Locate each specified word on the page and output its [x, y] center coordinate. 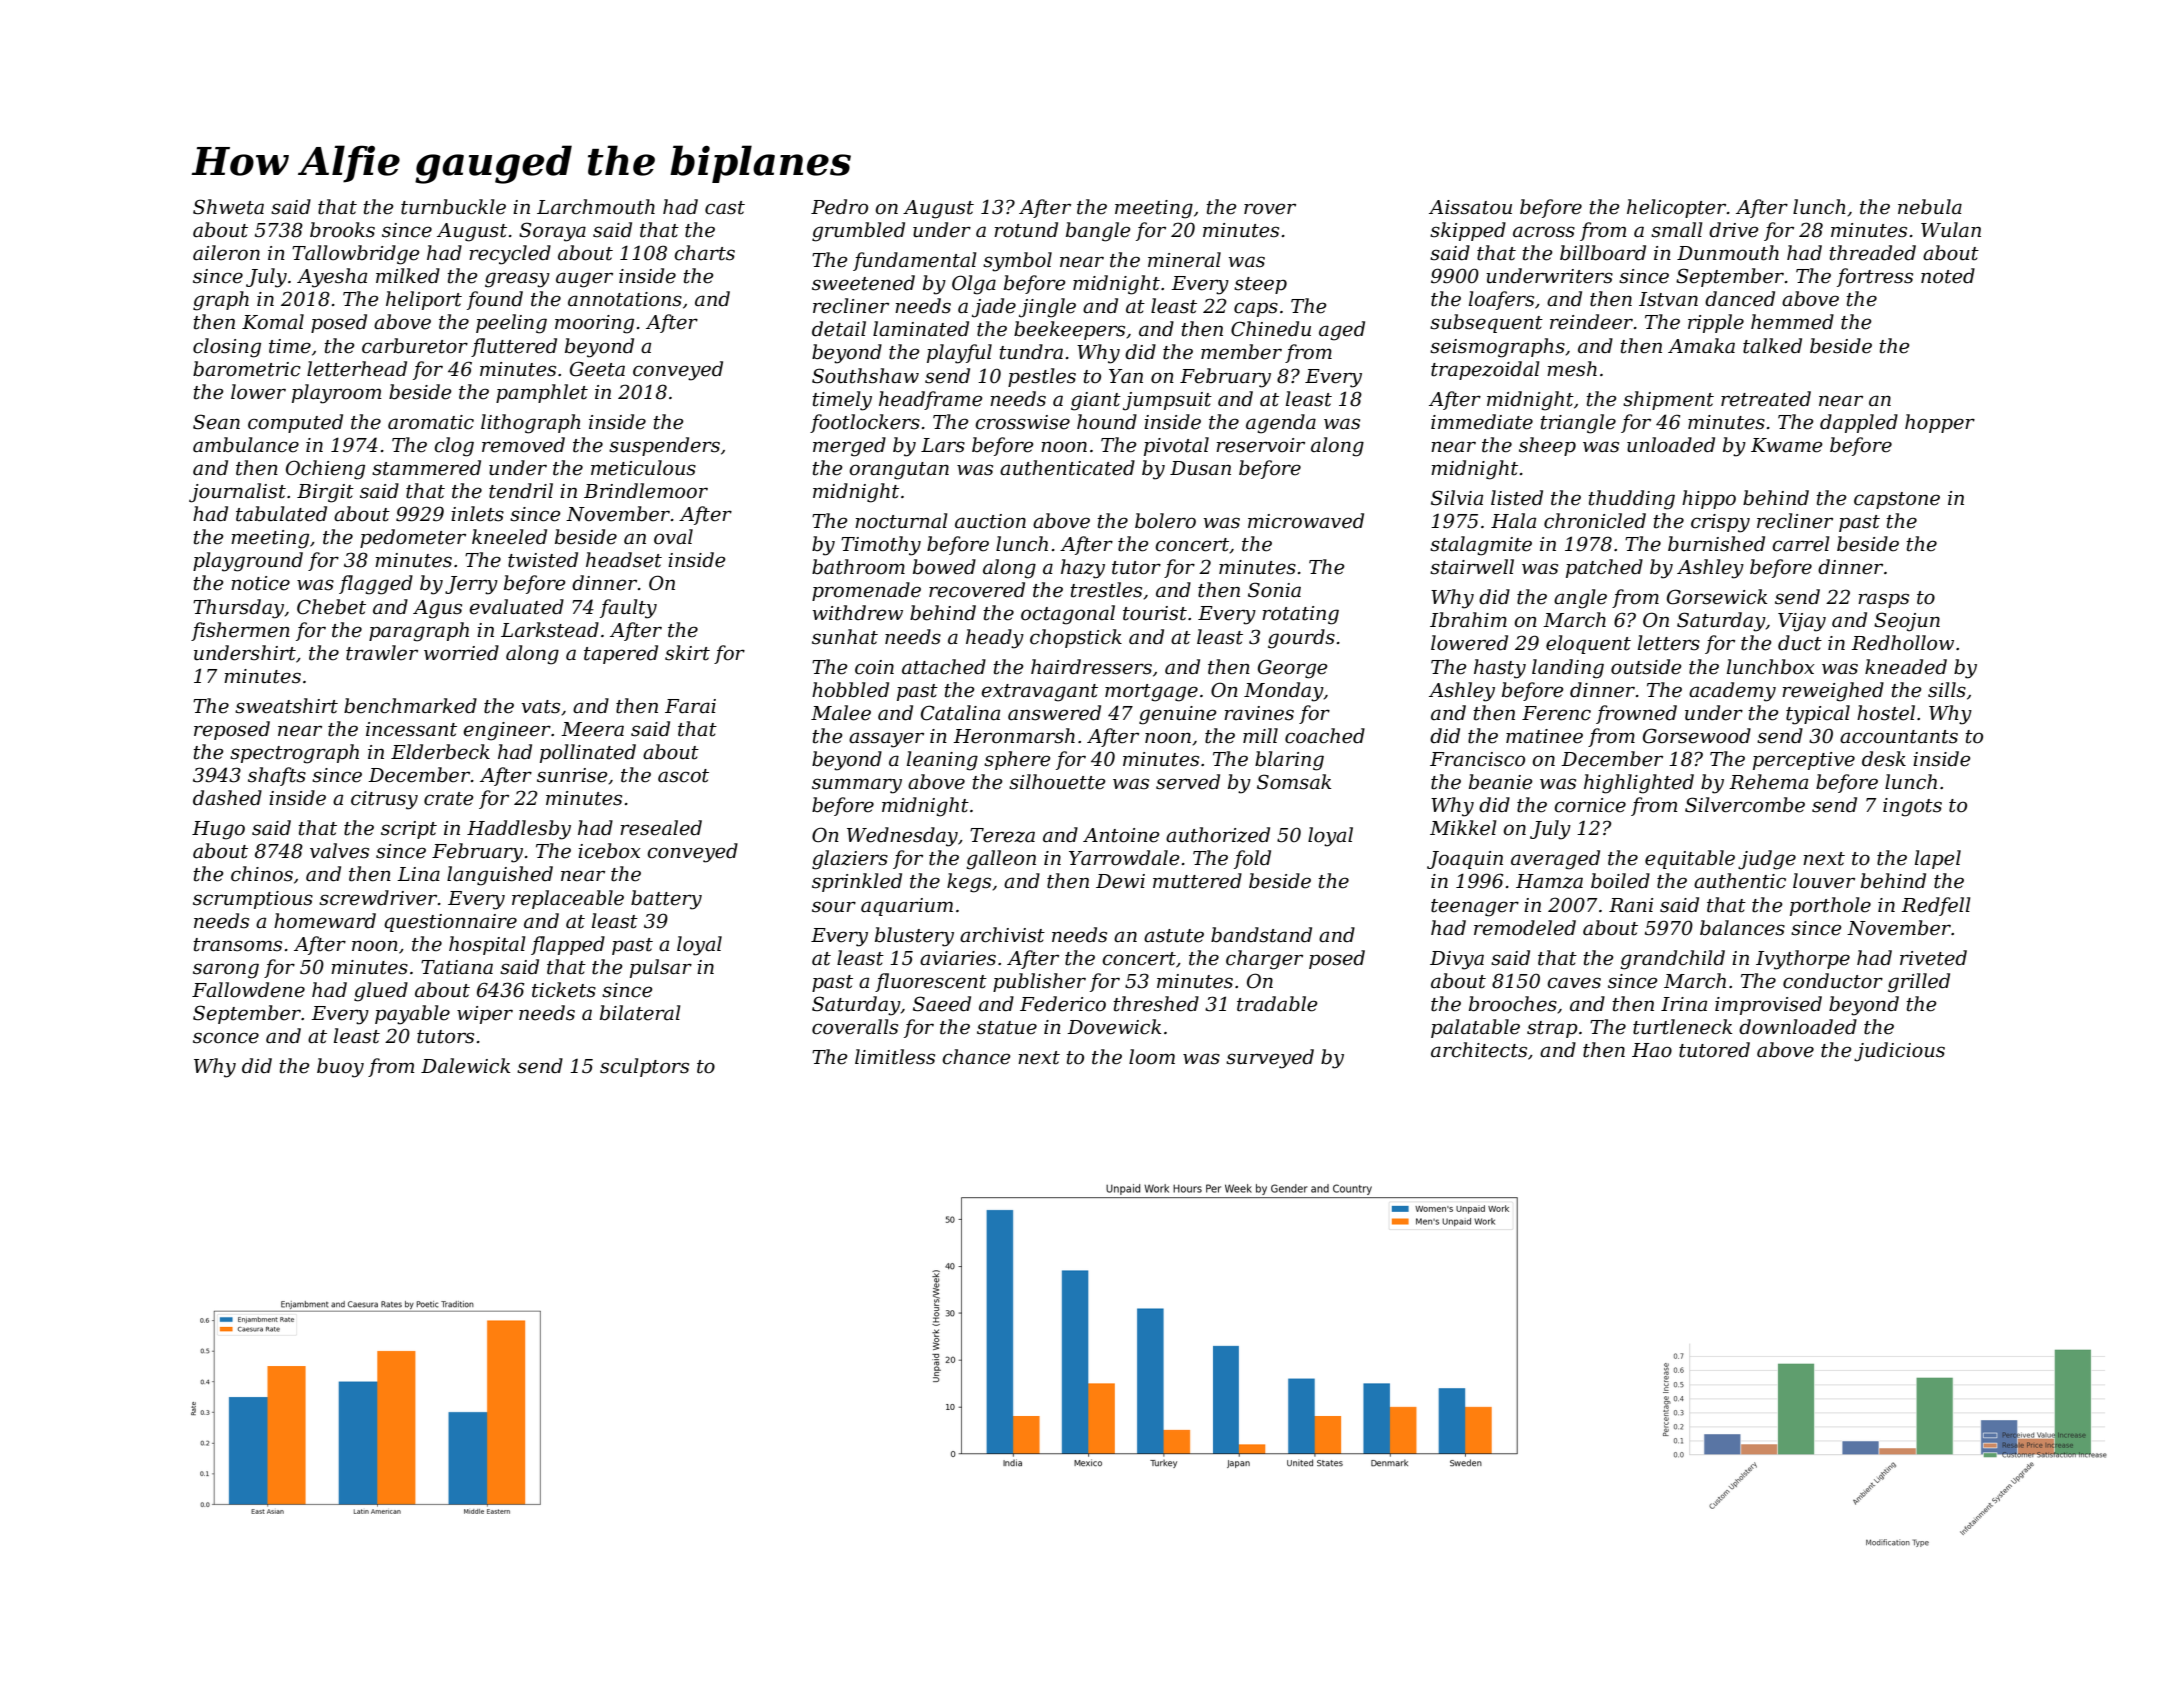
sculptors [644, 1067]
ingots [1912, 807]
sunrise [572, 775]
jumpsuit [1167, 401]
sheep [1547, 446]
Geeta [597, 369]
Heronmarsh [1014, 736]
